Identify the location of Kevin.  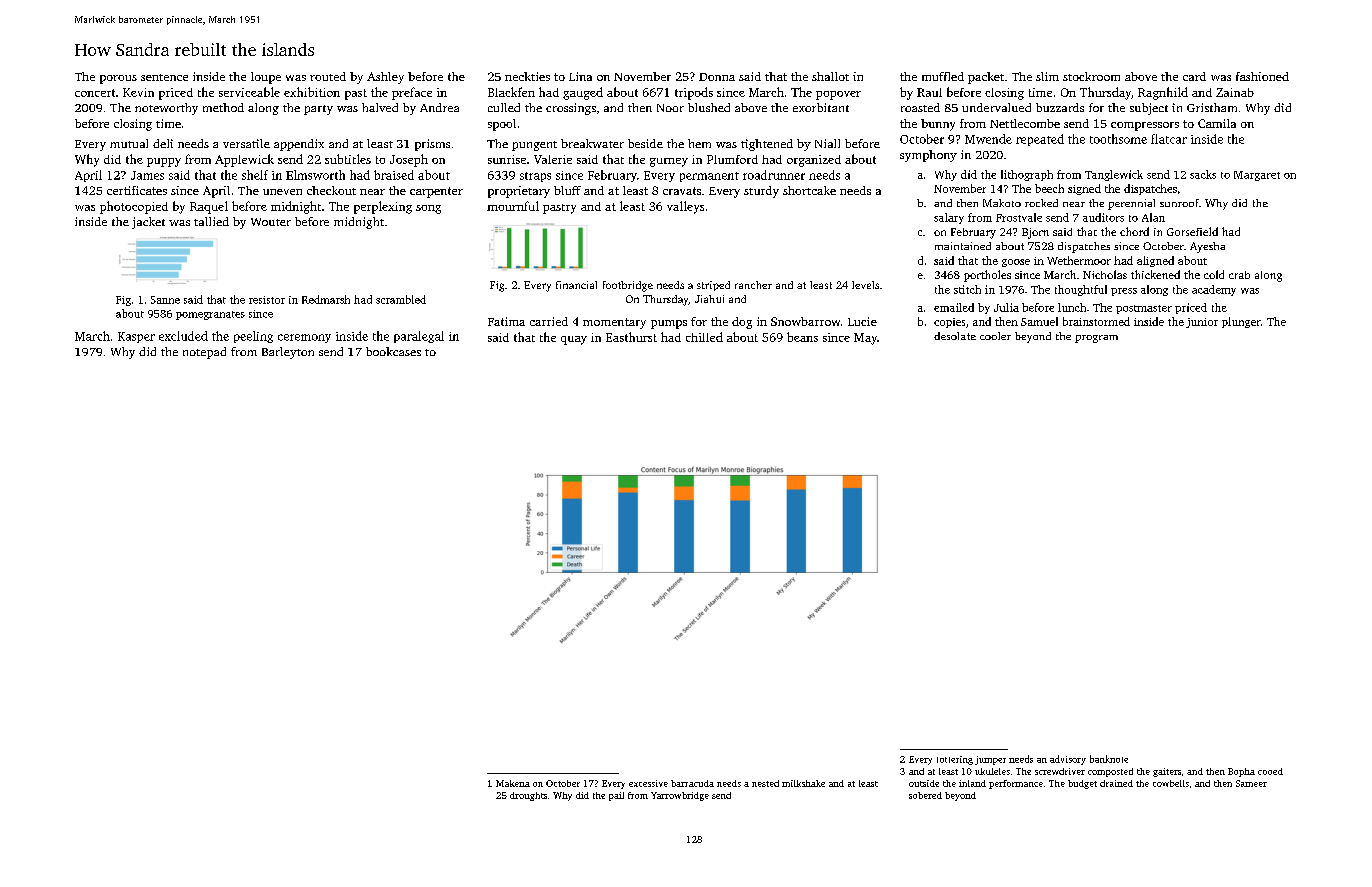
(138, 92).
